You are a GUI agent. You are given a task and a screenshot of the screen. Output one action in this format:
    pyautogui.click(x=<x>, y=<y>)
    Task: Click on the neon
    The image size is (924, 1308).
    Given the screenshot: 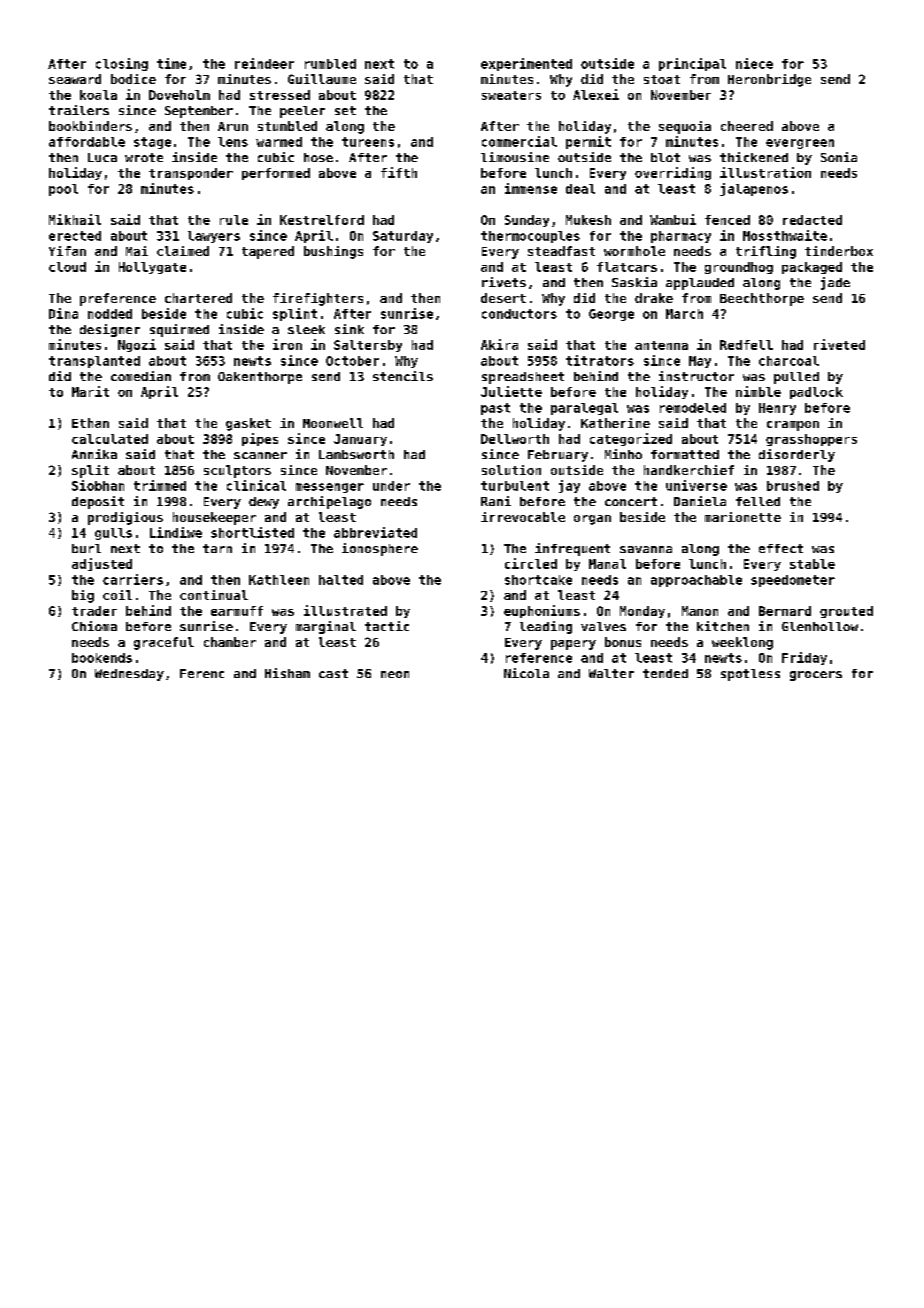 What is the action you would take?
    pyautogui.click(x=395, y=674)
